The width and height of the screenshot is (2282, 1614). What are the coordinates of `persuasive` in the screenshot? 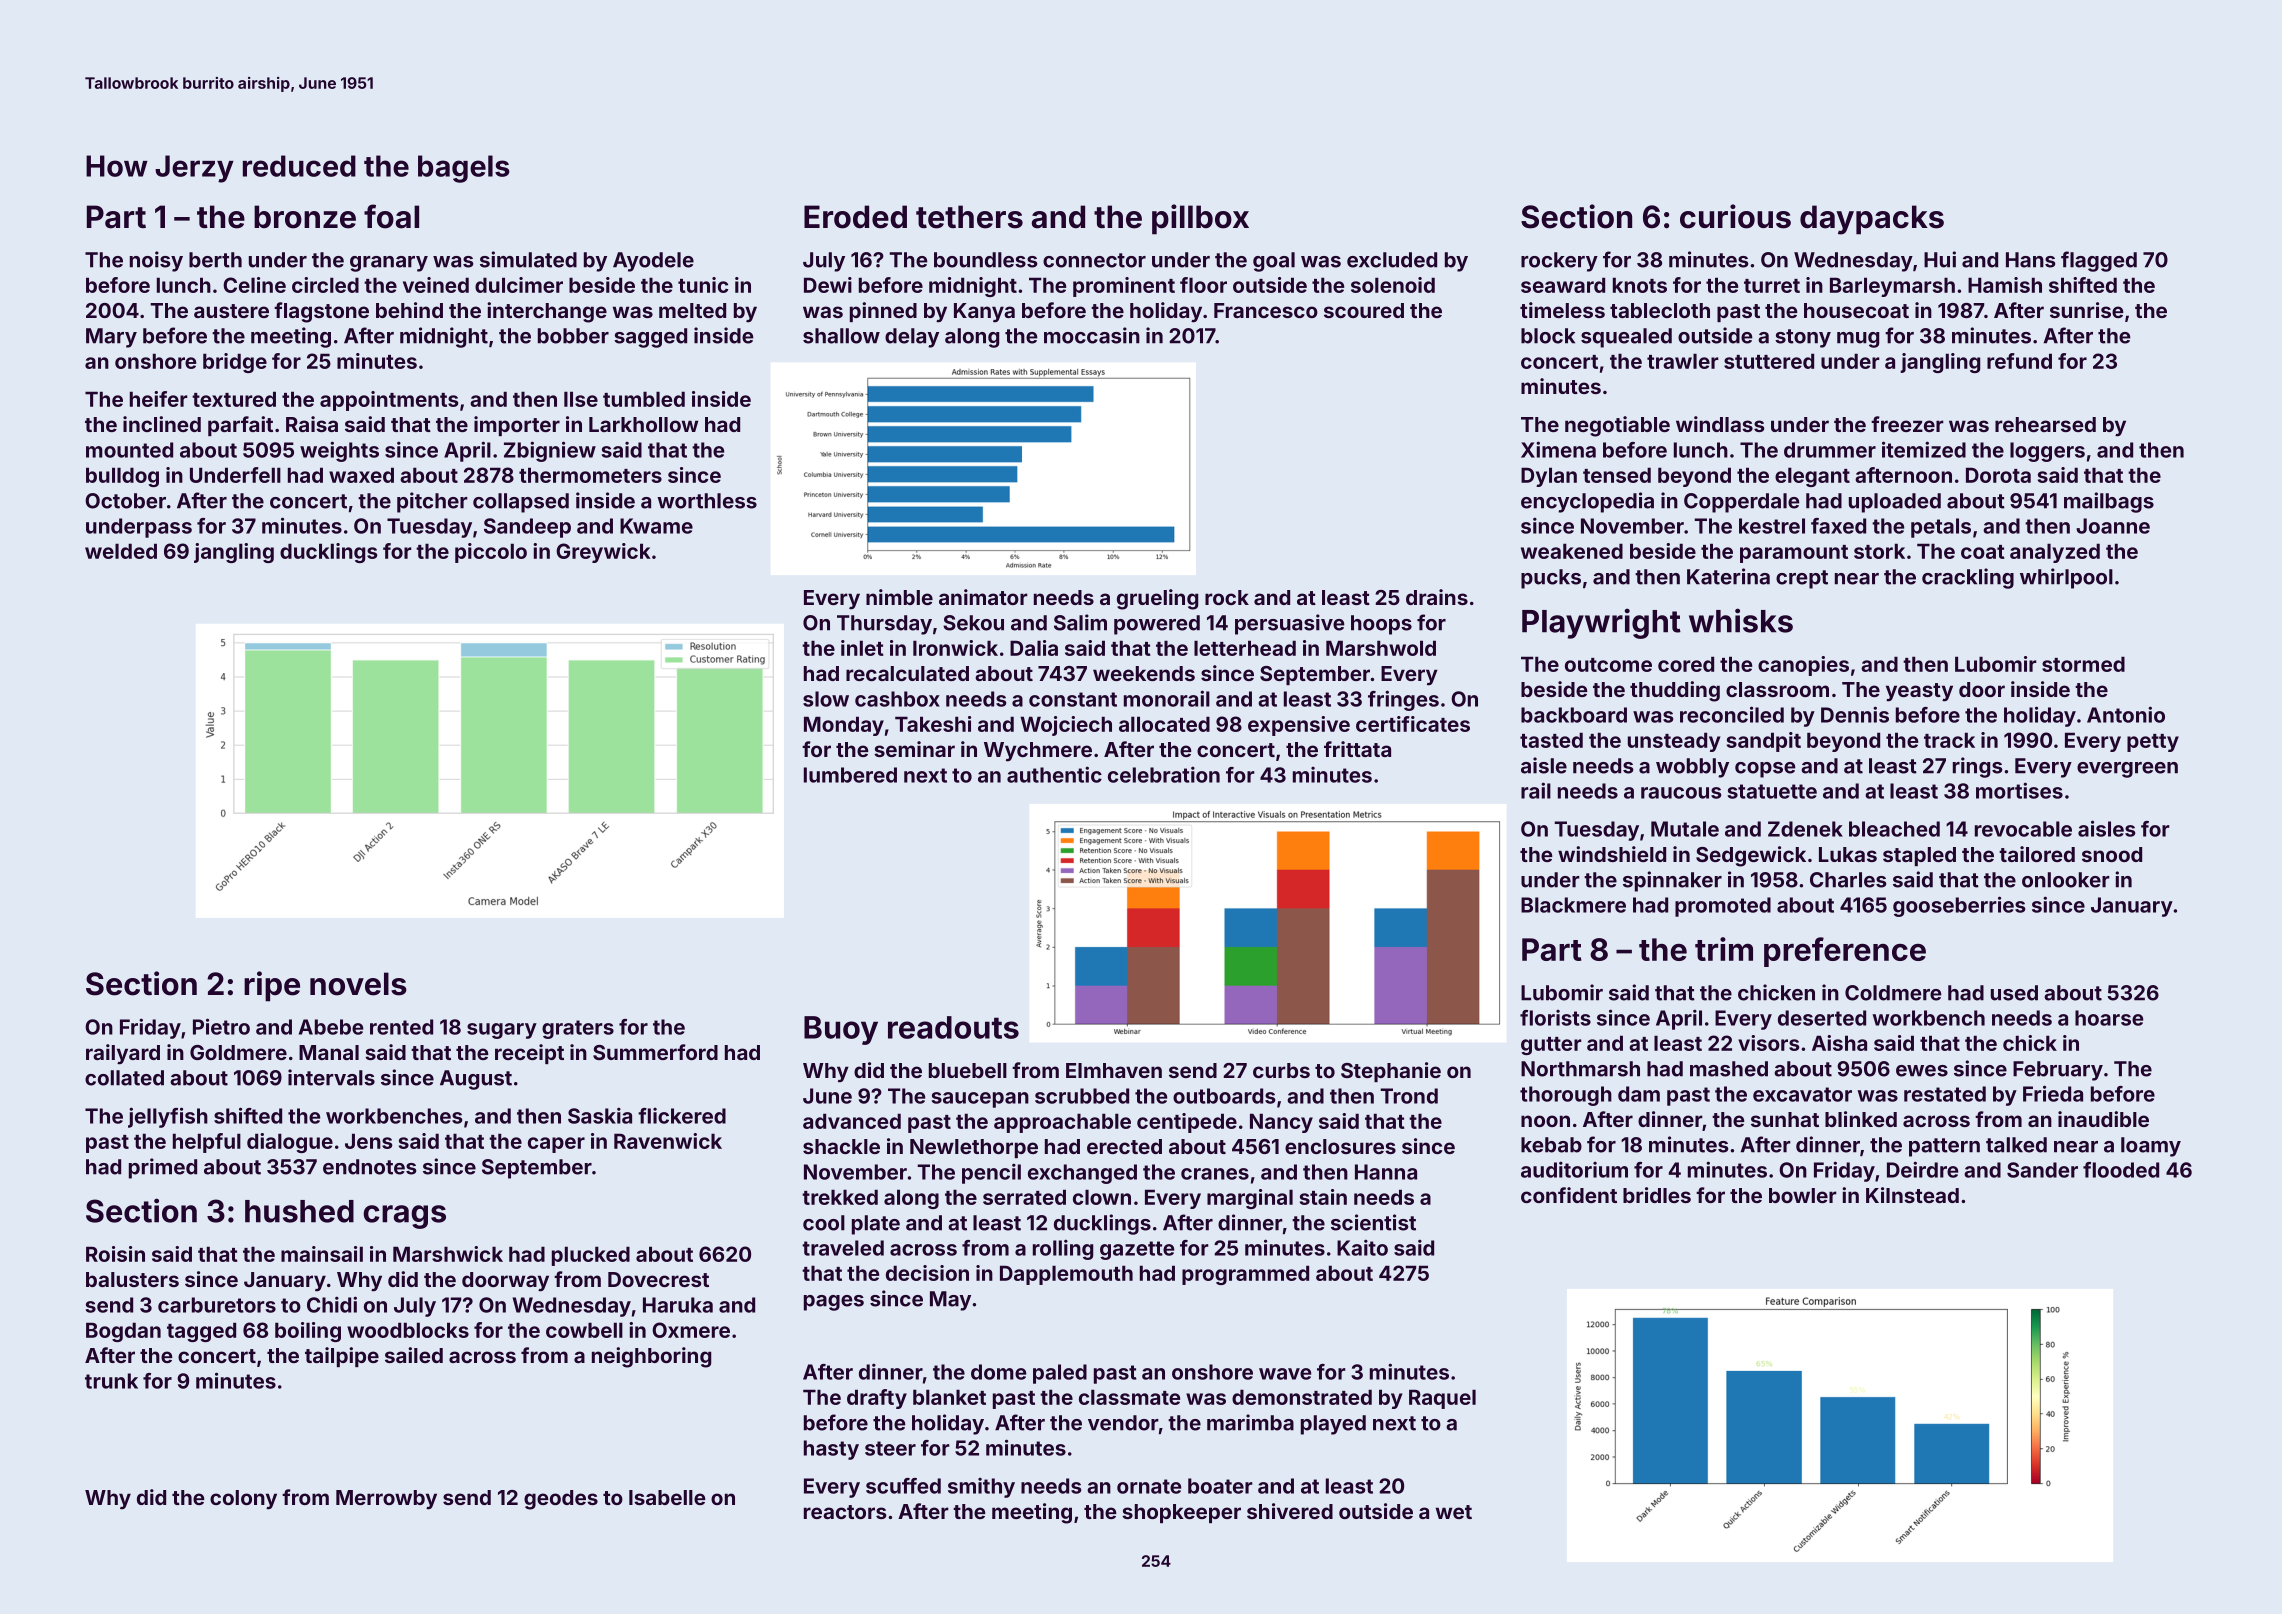 It's located at (1289, 624).
